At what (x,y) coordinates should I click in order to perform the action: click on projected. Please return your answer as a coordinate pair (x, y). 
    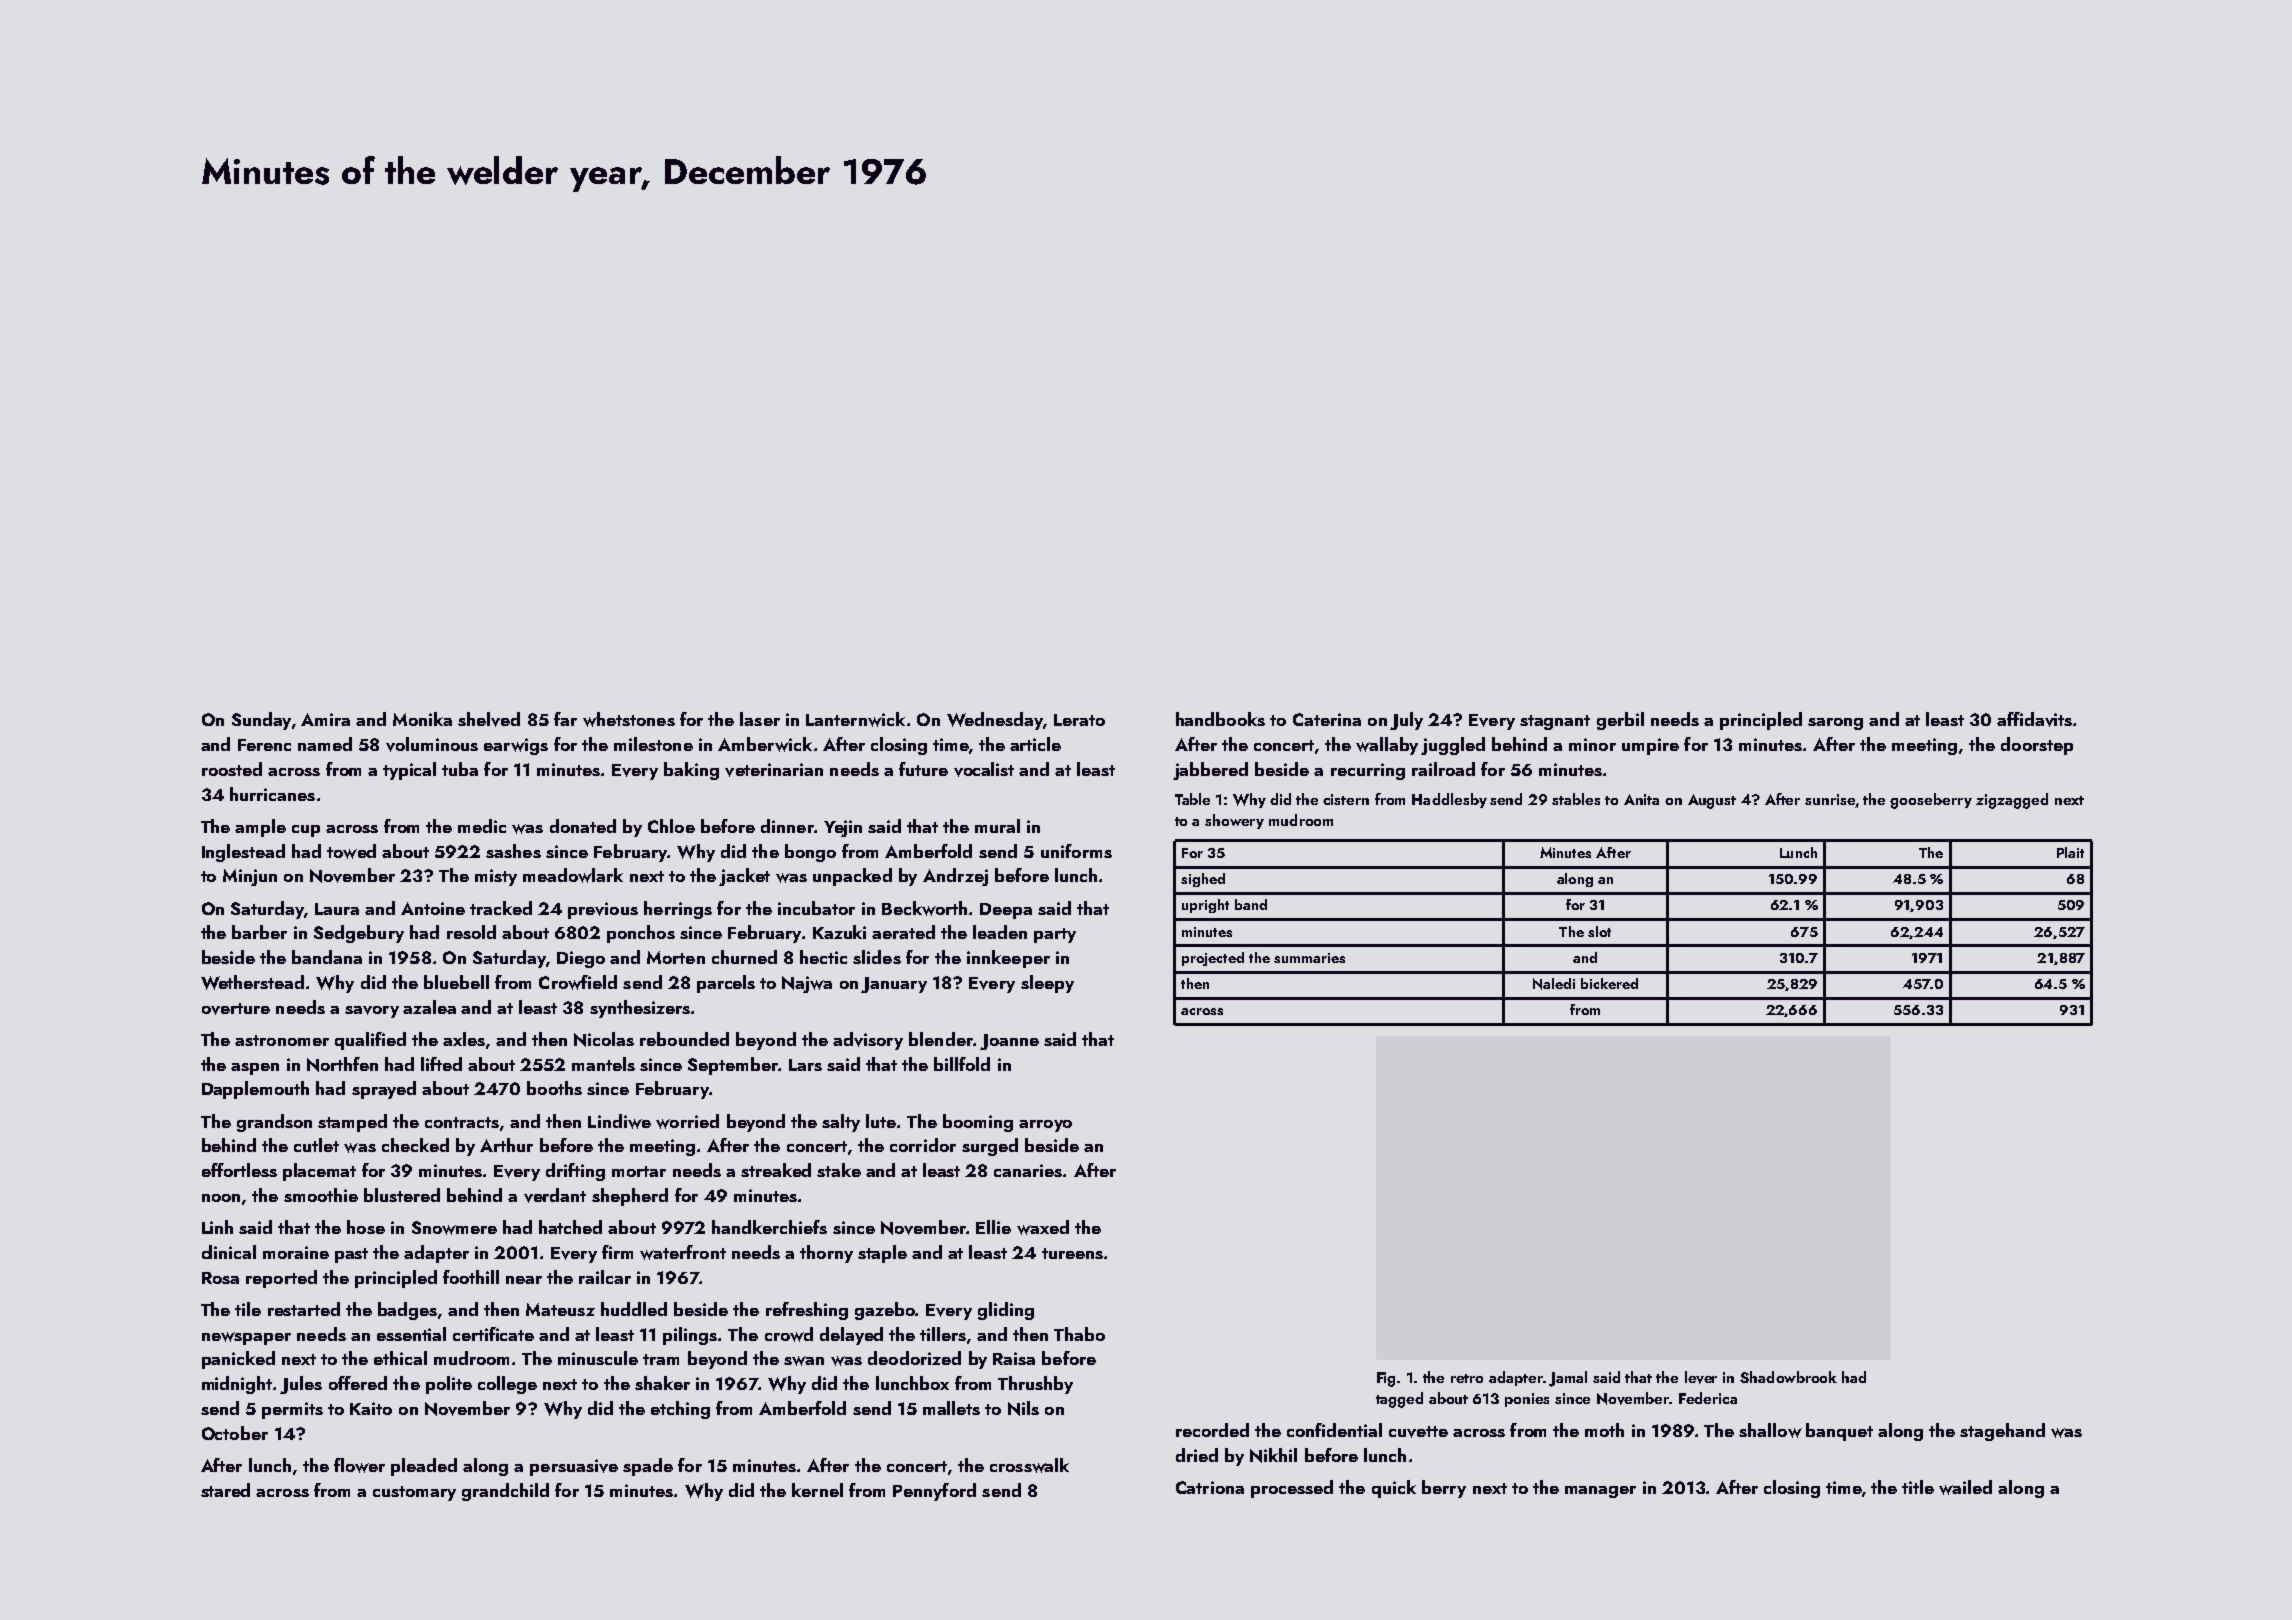
    Looking at the image, I should click on (1213, 959).
